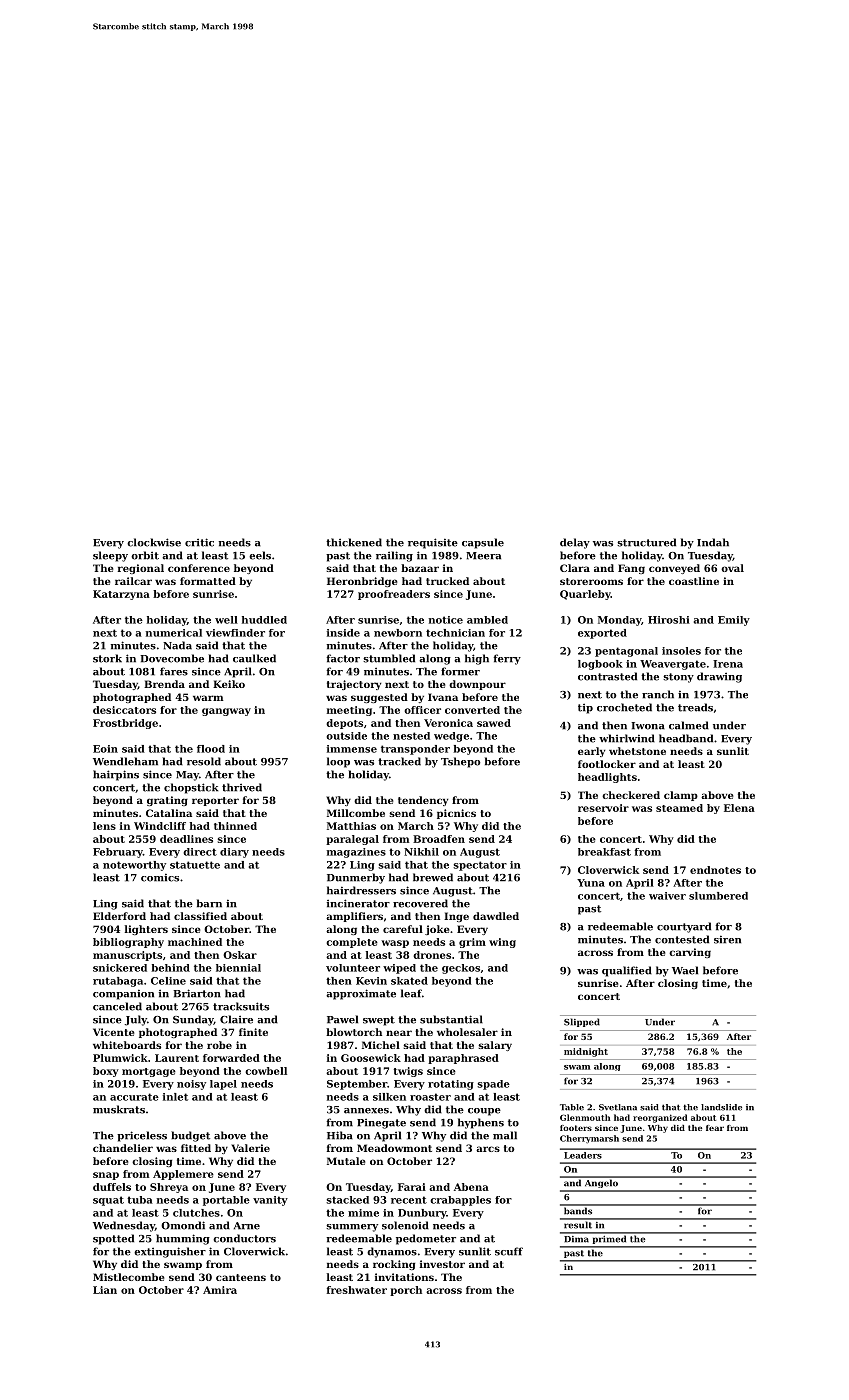 The height and width of the document is (1400, 849). Describe the element at coordinates (145, 555) in the document. I see `orbit` at that location.
